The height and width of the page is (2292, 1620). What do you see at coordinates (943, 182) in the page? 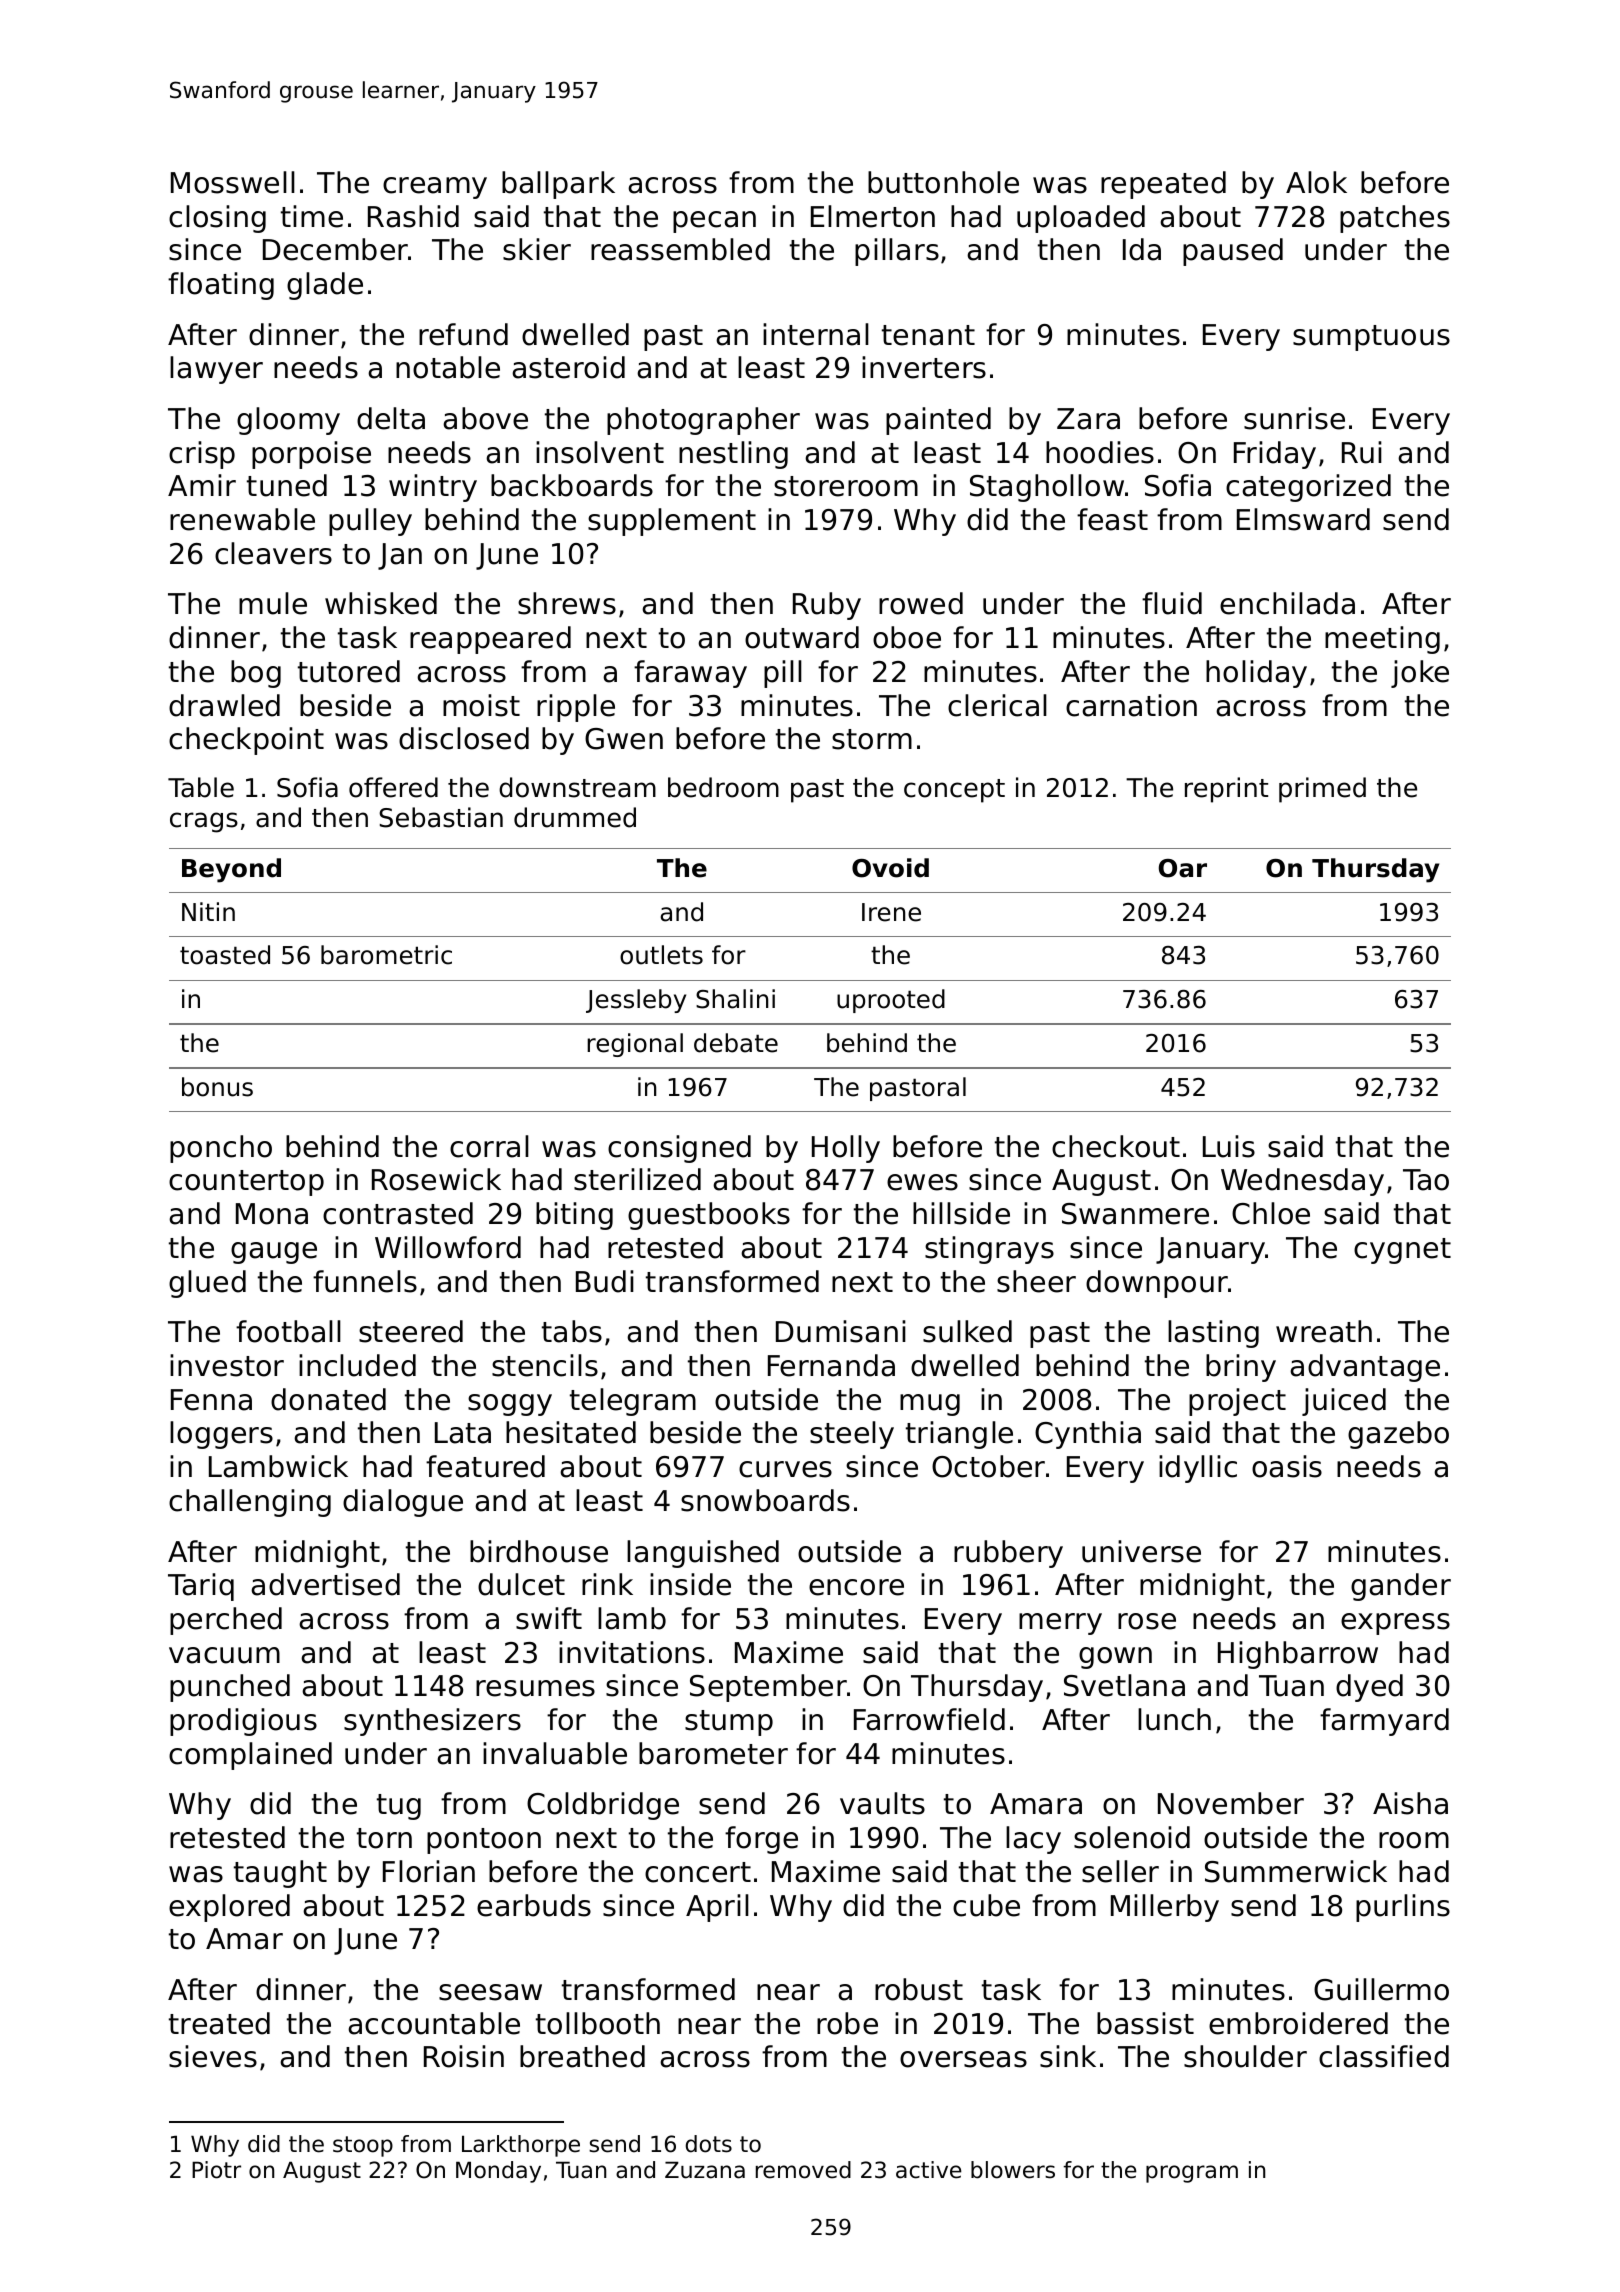
I see `buttonhole` at bounding box center [943, 182].
